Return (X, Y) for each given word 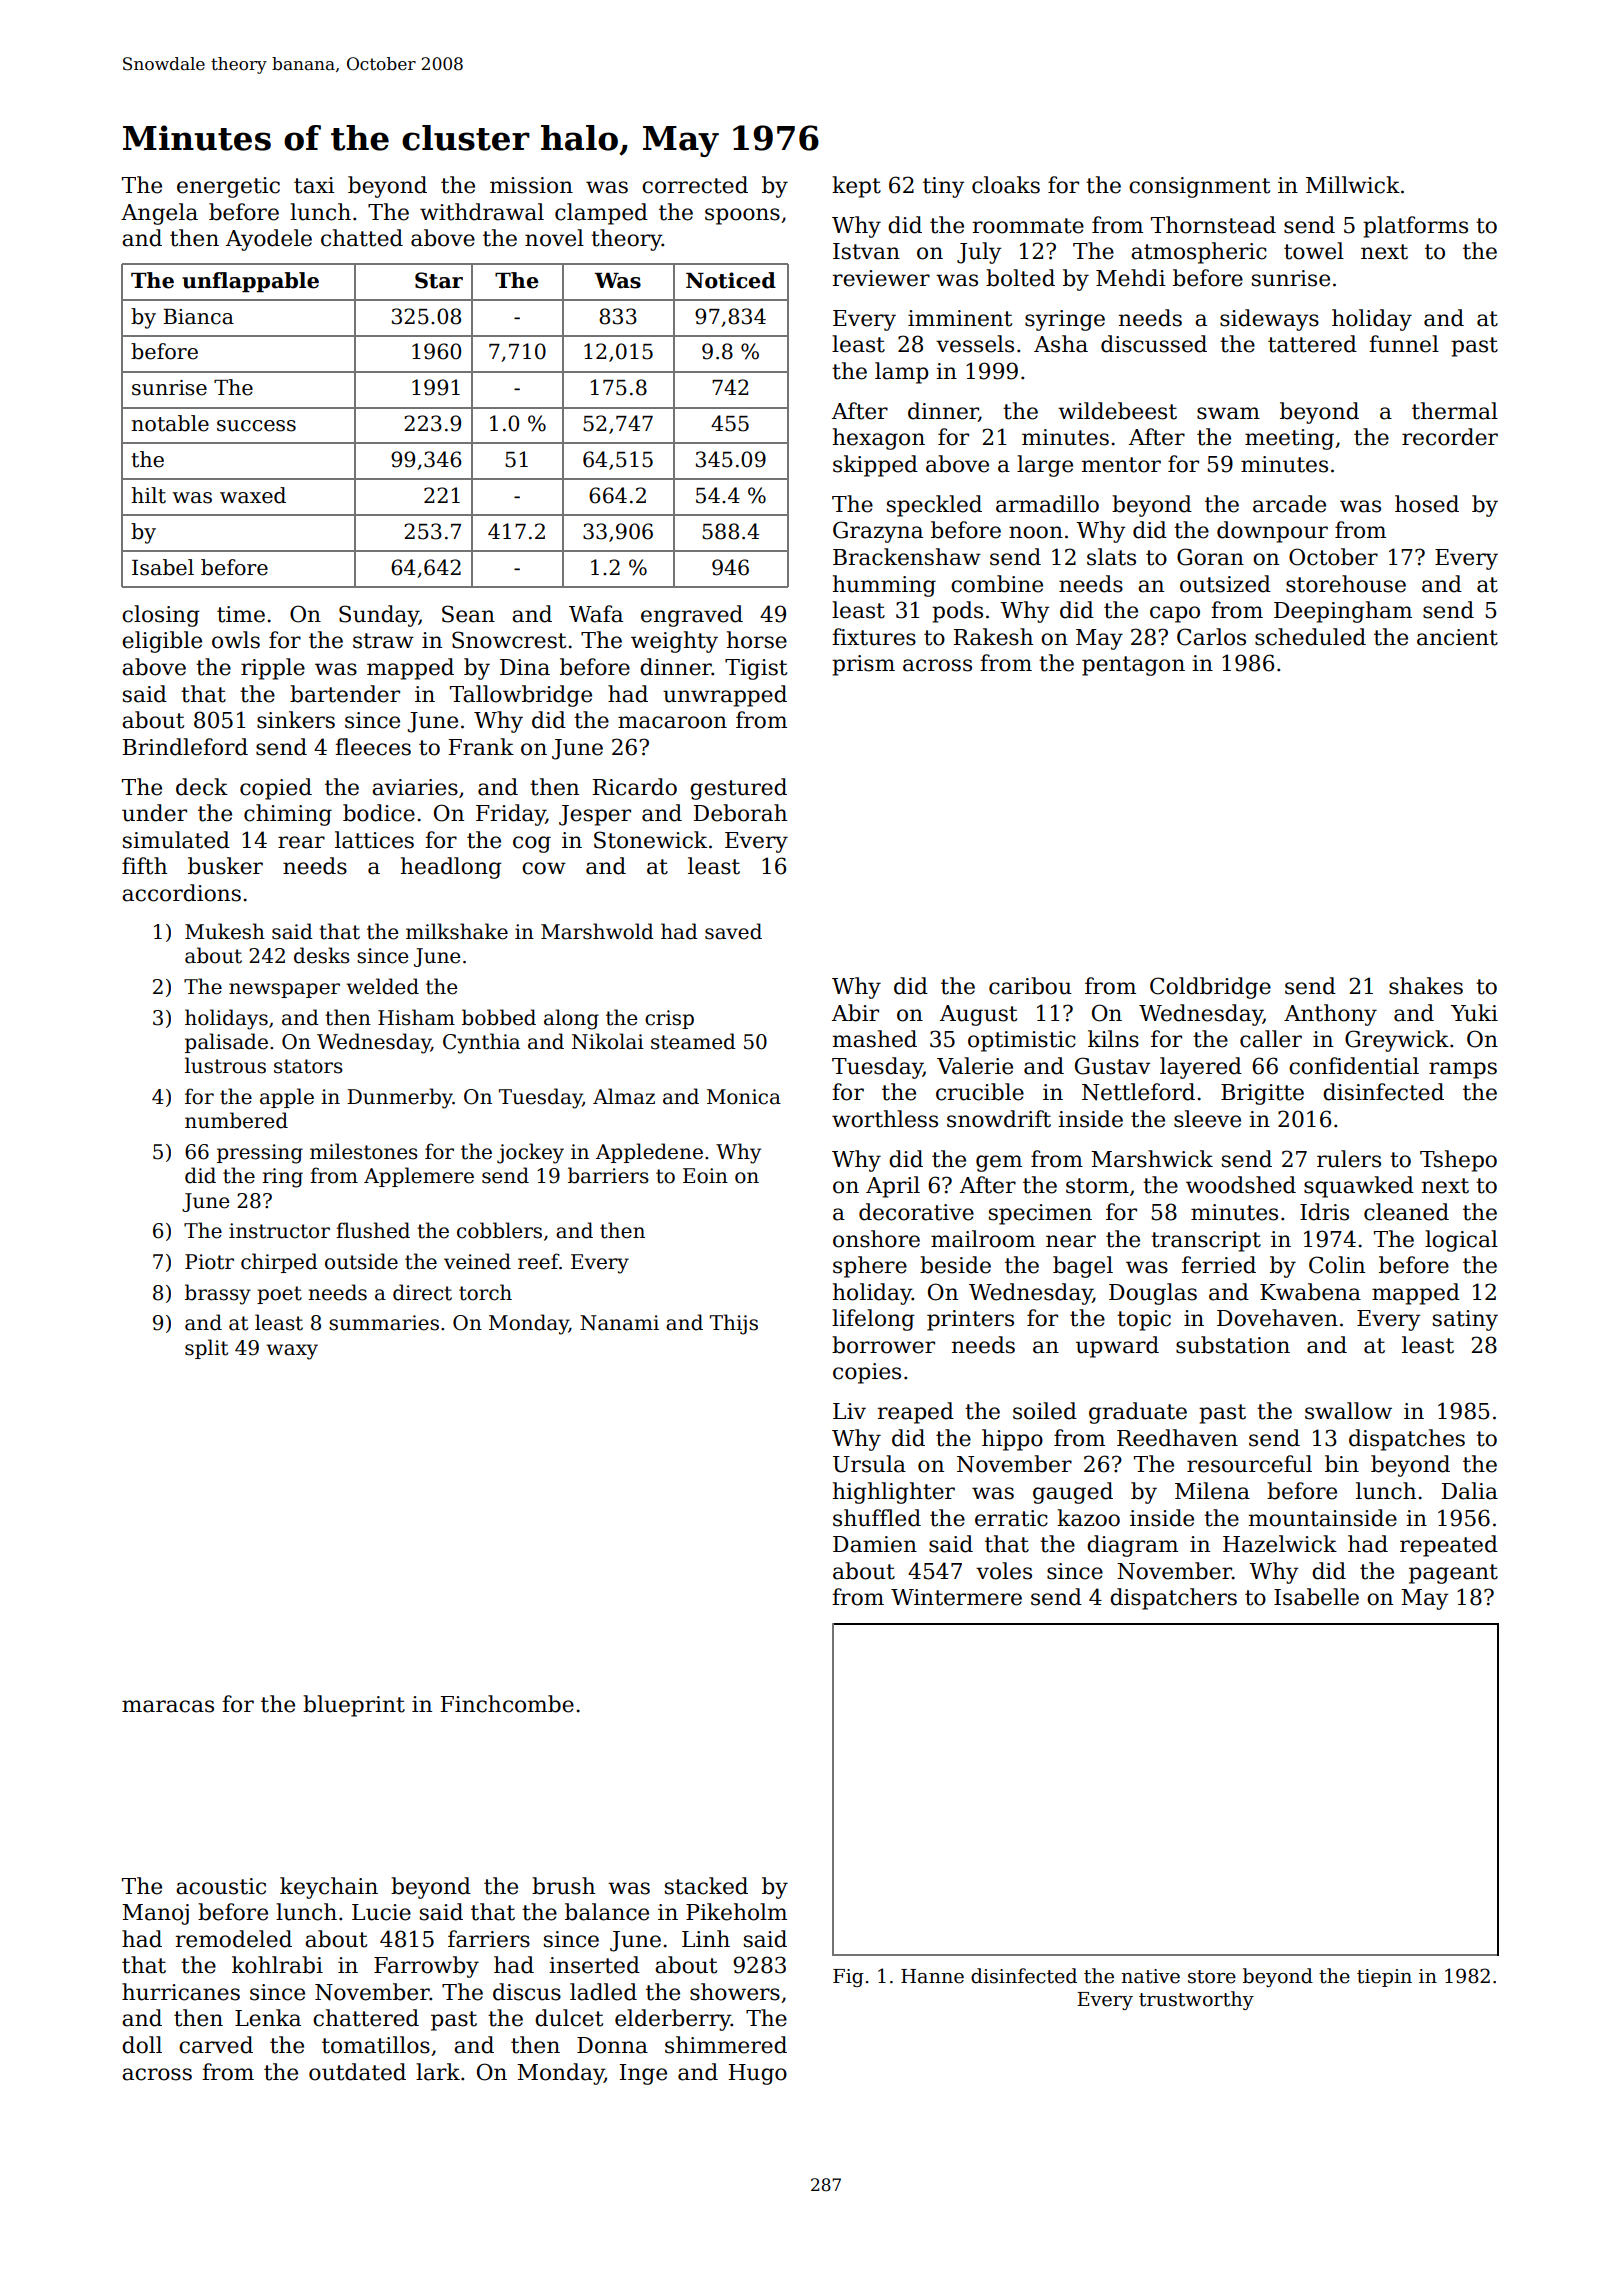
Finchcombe (507, 1704)
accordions (181, 893)
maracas (168, 1706)
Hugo (758, 2074)
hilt (148, 495)
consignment (1199, 187)
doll (142, 2045)
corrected (695, 185)
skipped (875, 466)
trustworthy (1196, 2000)
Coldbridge (1210, 988)
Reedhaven (1177, 1438)
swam (1228, 413)
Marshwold (597, 931)
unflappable (250, 282)
